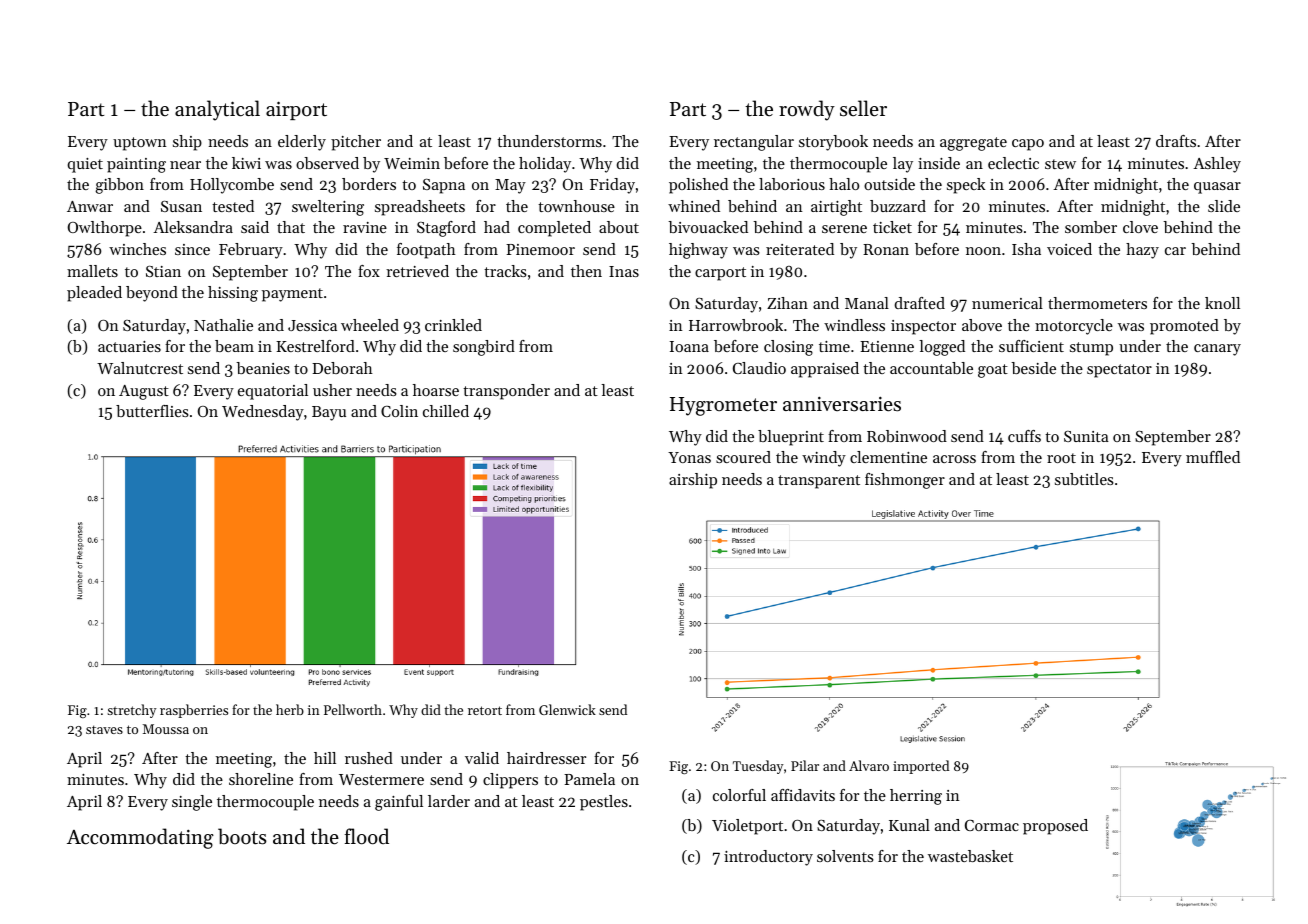 This image has width=1308, height=924. I want to click on proposed, so click(1055, 827).
